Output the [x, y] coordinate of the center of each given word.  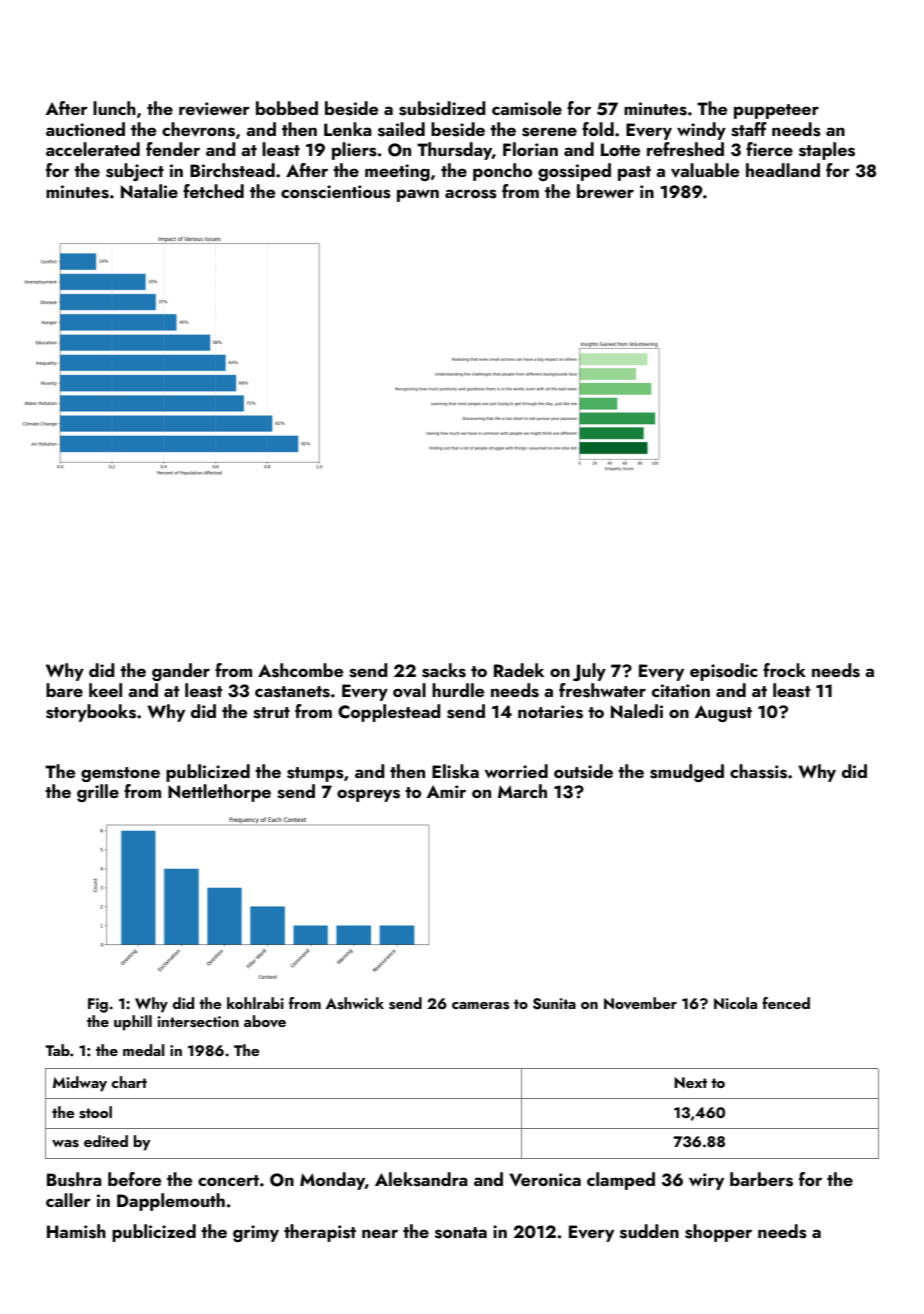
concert [228, 1180]
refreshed [685, 149]
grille [98, 793]
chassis [758, 771]
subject [135, 172]
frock [784, 670]
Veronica [545, 1179]
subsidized [442, 108]
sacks [444, 670]
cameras [480, 1006]
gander [181, 672]
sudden [649, 1231]
